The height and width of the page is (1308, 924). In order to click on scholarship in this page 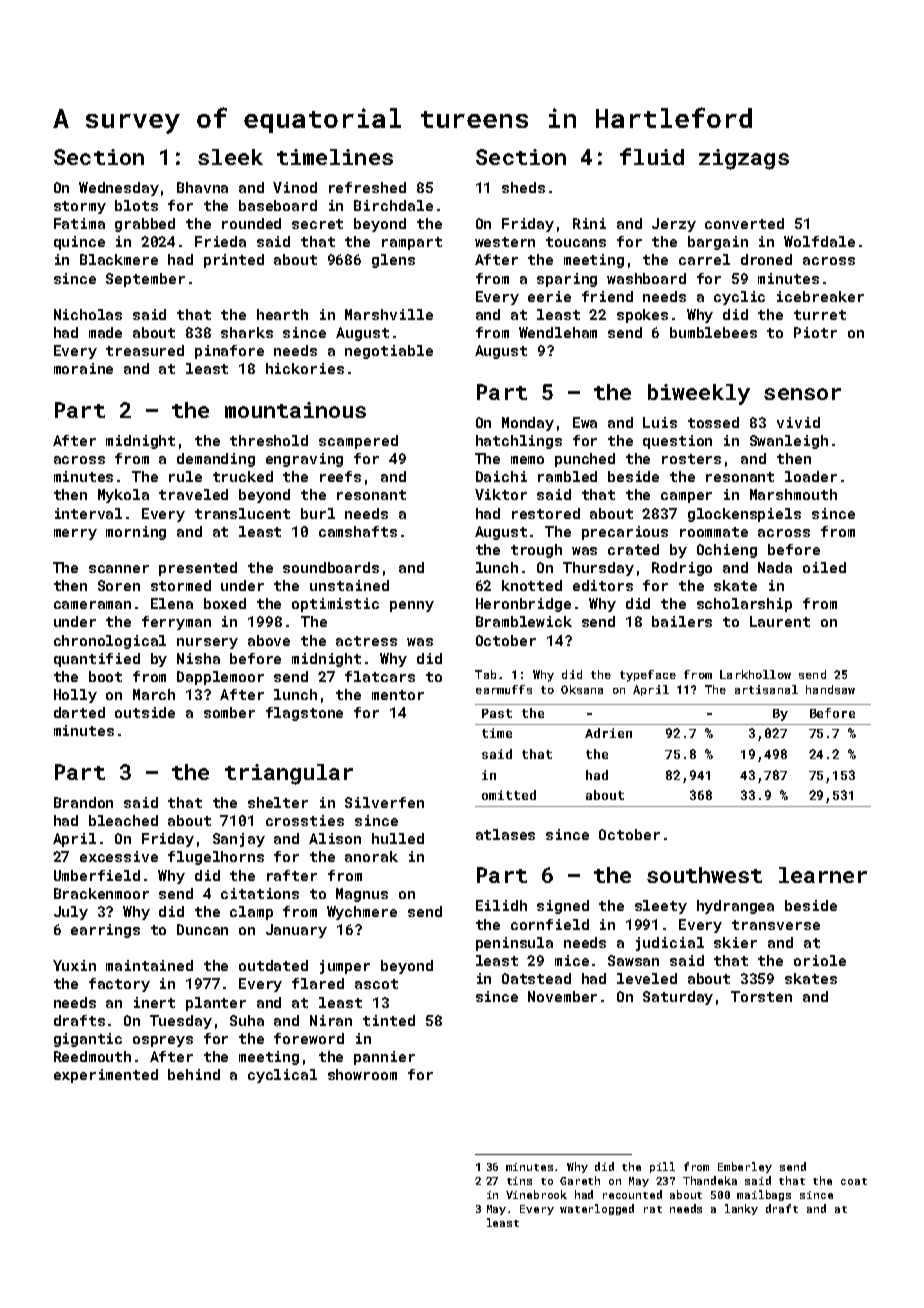, I will do `click(744, 605)`.
